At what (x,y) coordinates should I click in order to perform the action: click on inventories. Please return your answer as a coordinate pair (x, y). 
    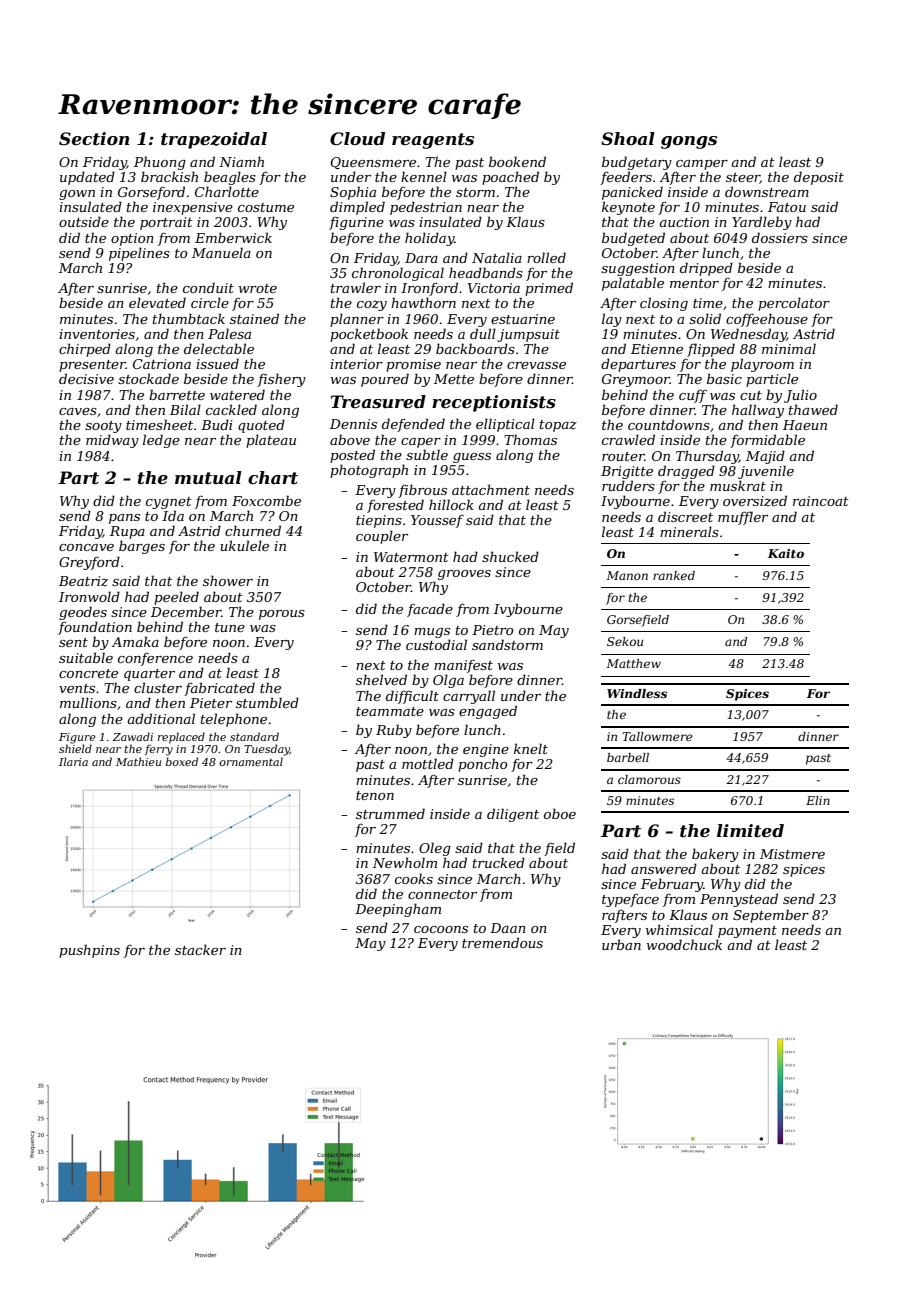
    Looking at the image, I should click on (97, 334).
